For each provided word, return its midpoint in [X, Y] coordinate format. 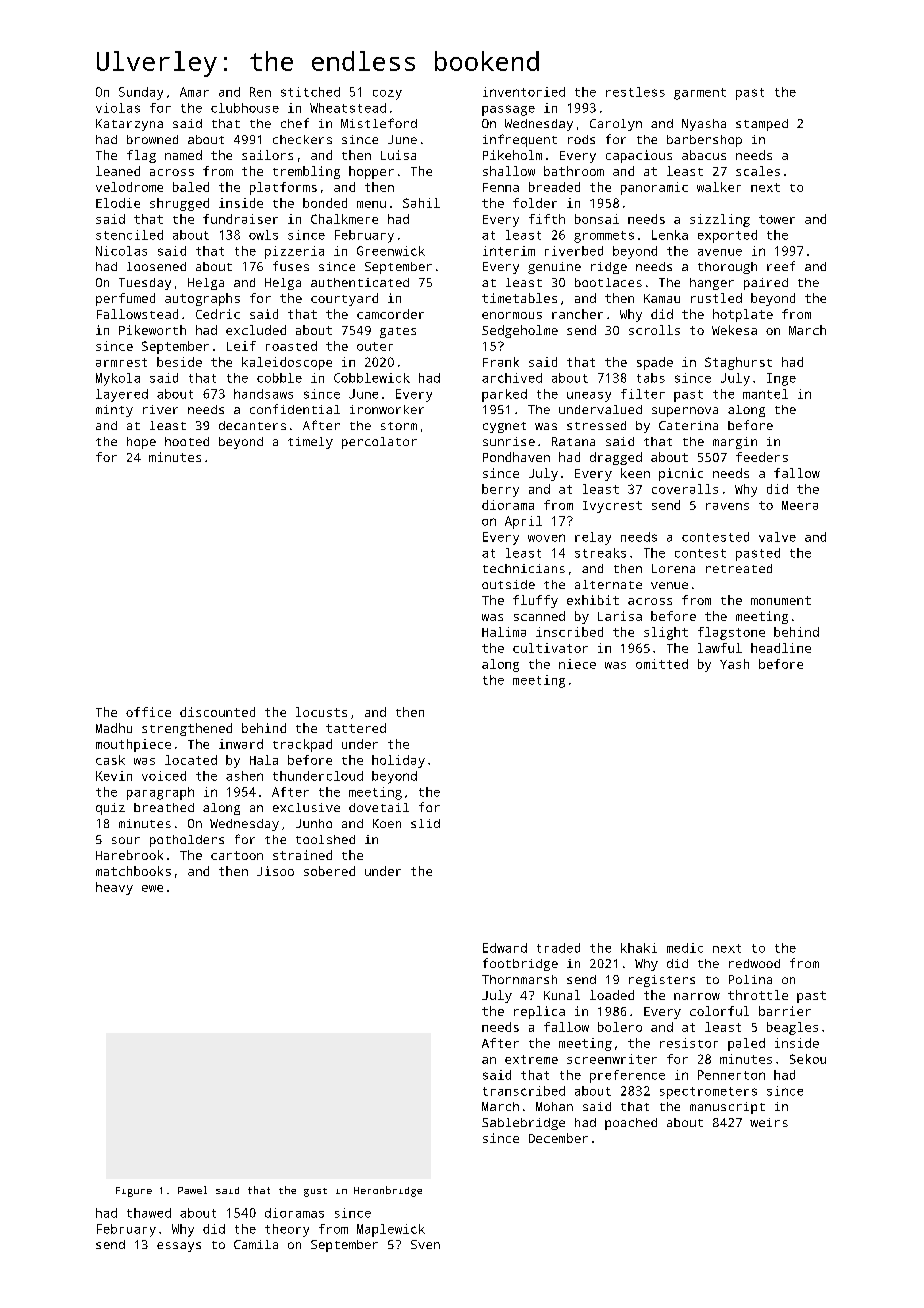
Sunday [141, 93]
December [558, 1138]
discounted [217, 712]
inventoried [524, 92]
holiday [398, 761]
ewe [152, 888]
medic [685, 948]
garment [700, 94]
